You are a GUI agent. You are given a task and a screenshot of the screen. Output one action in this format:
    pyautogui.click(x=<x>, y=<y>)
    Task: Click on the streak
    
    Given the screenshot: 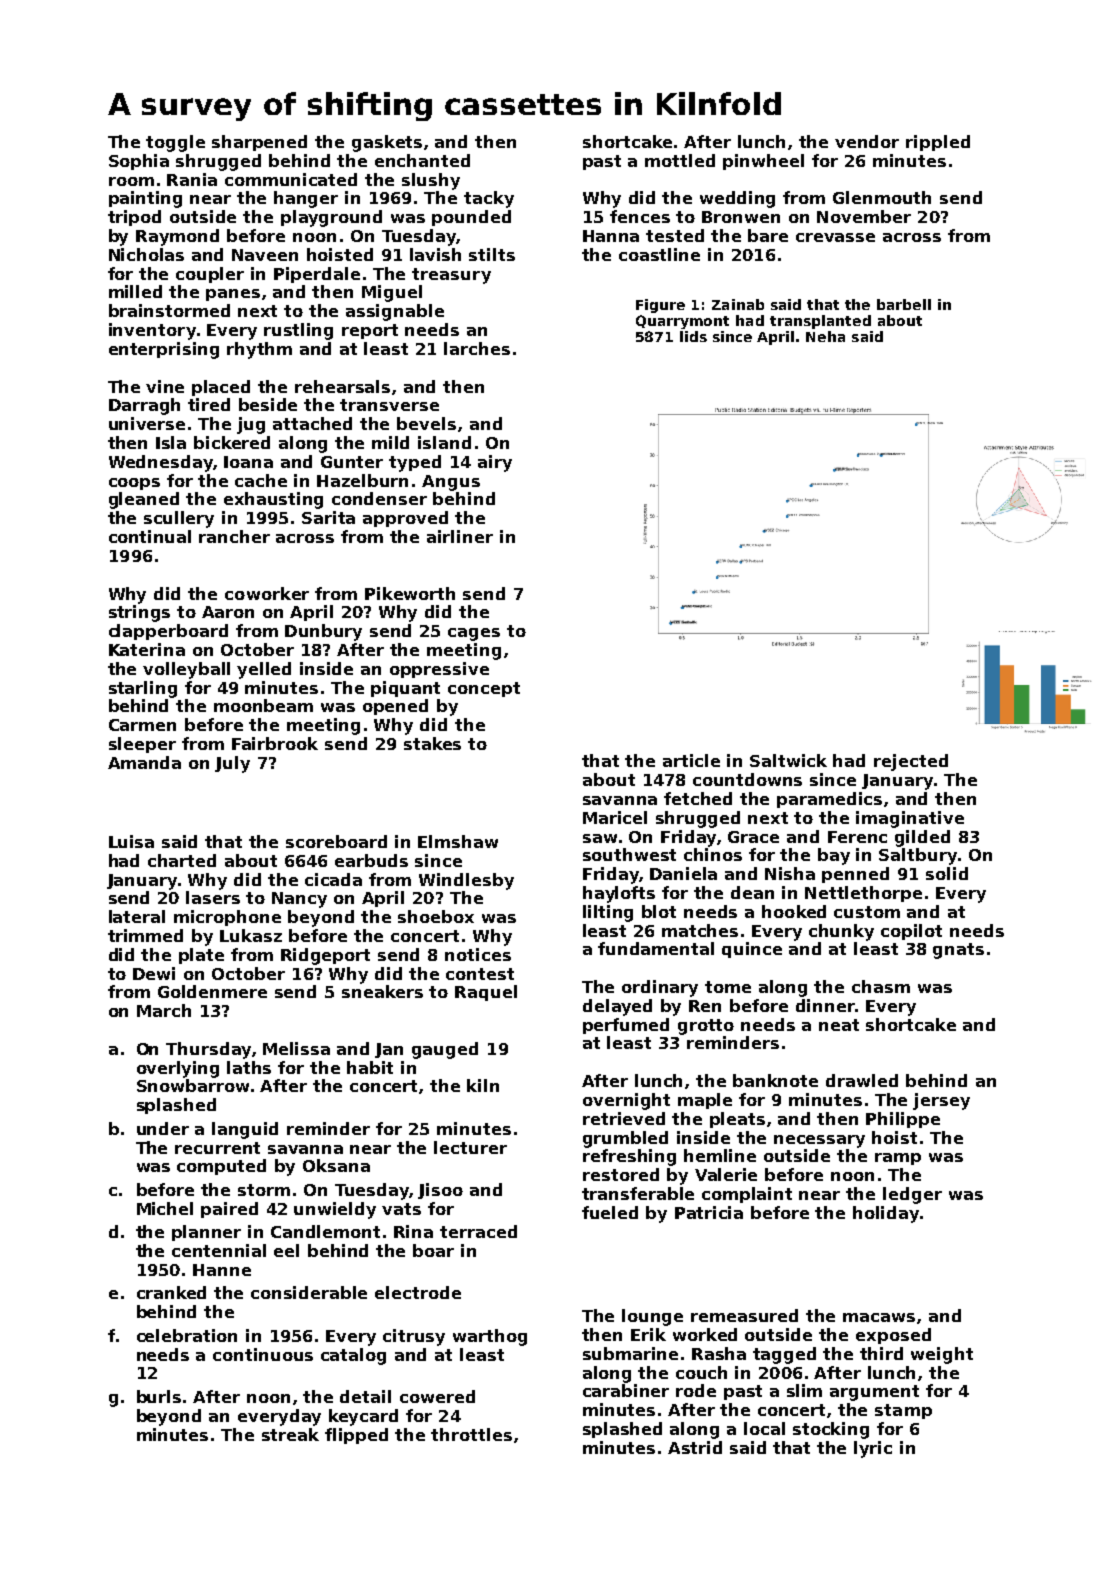 What is the action you would take?
    pyautogui.click(x=290, y=1434)
